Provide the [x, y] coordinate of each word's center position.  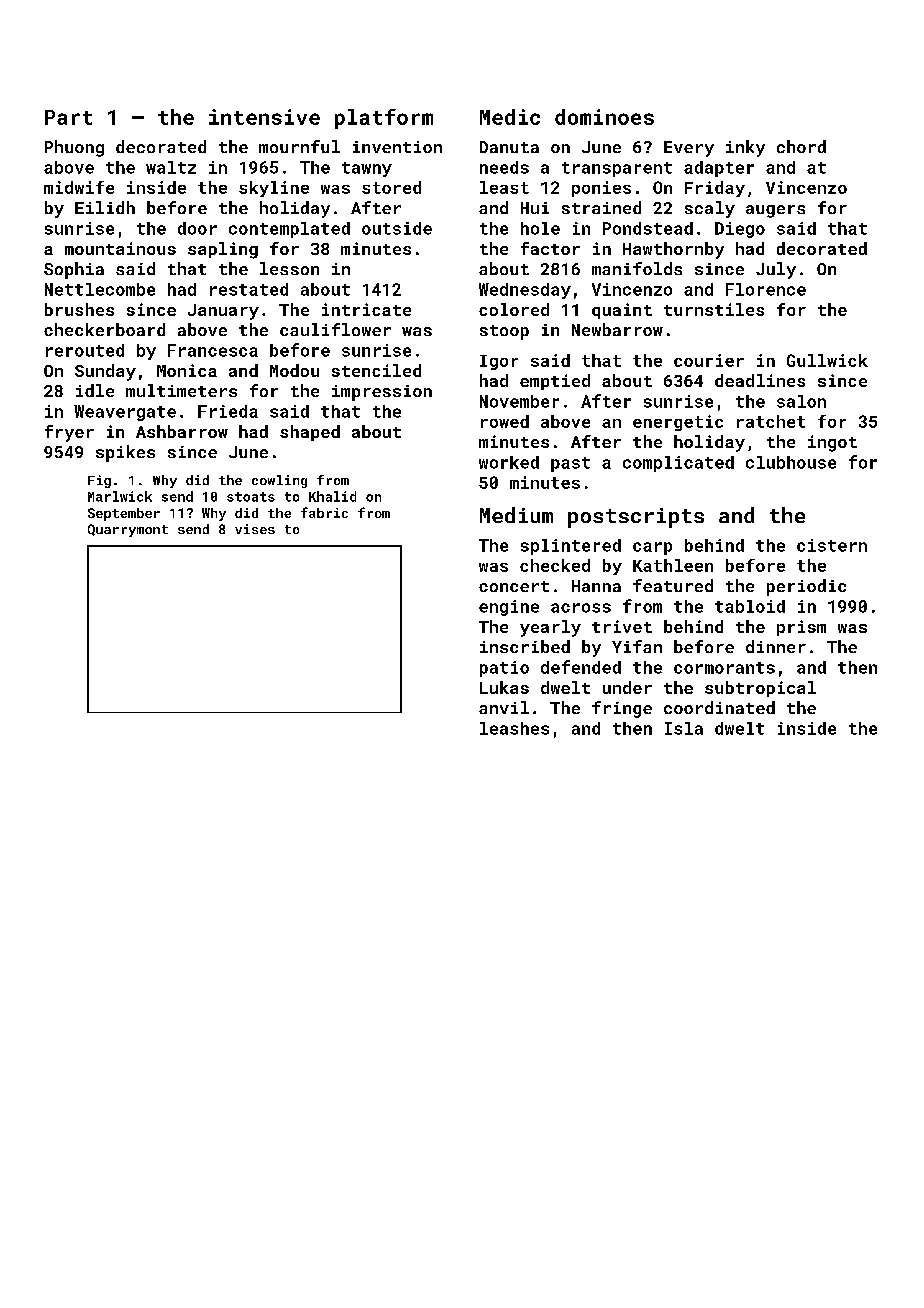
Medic [510, 117]
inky [745, 148]
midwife [79, 187]
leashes [514, 728]
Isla [684, 728]
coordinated [719, 707]
